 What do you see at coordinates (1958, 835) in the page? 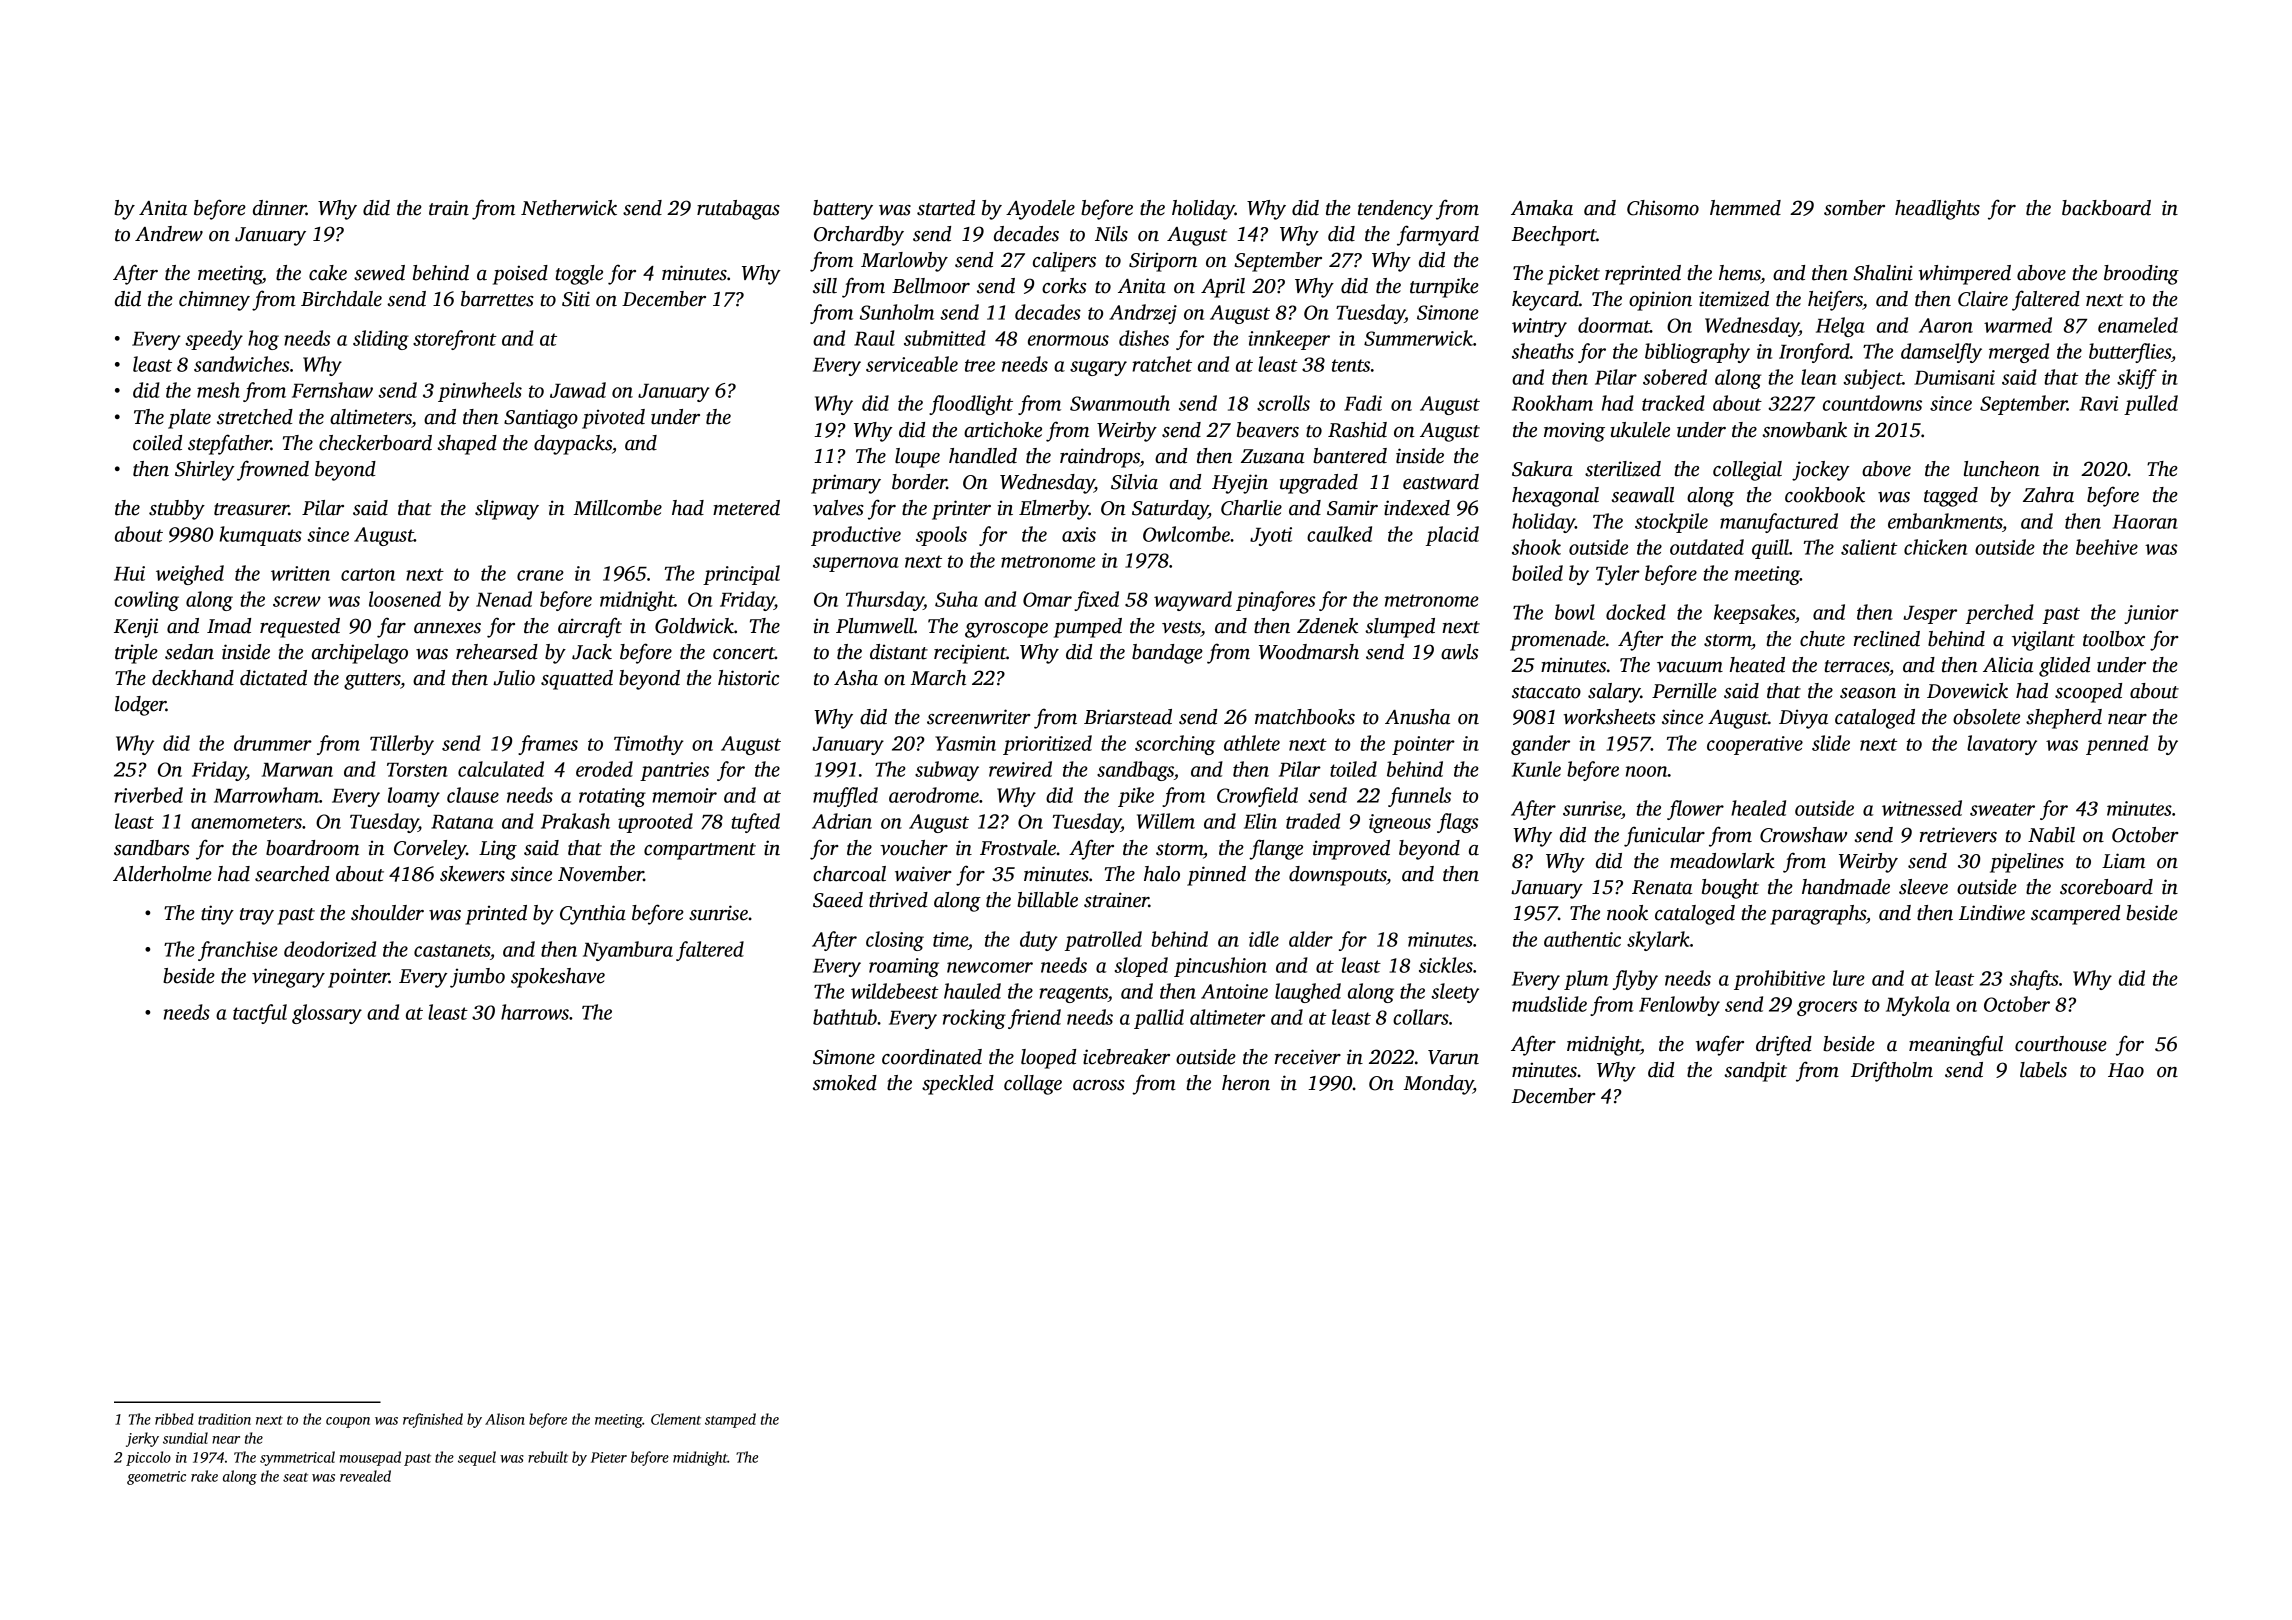
I see `retrievers` at bounding box center [1958, 835].
